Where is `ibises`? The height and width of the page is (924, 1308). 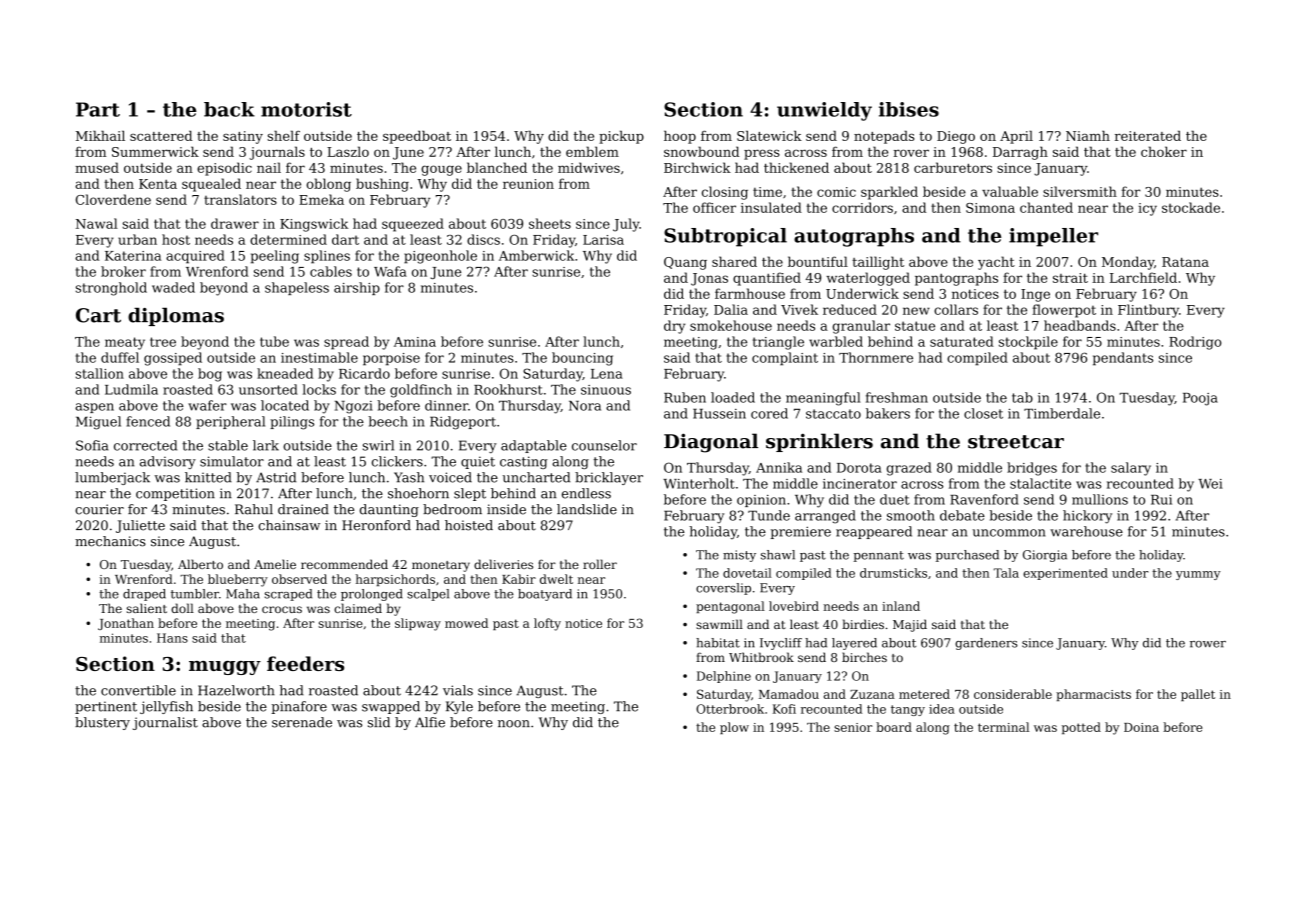
ibises is located at coordinates (909, 109).
